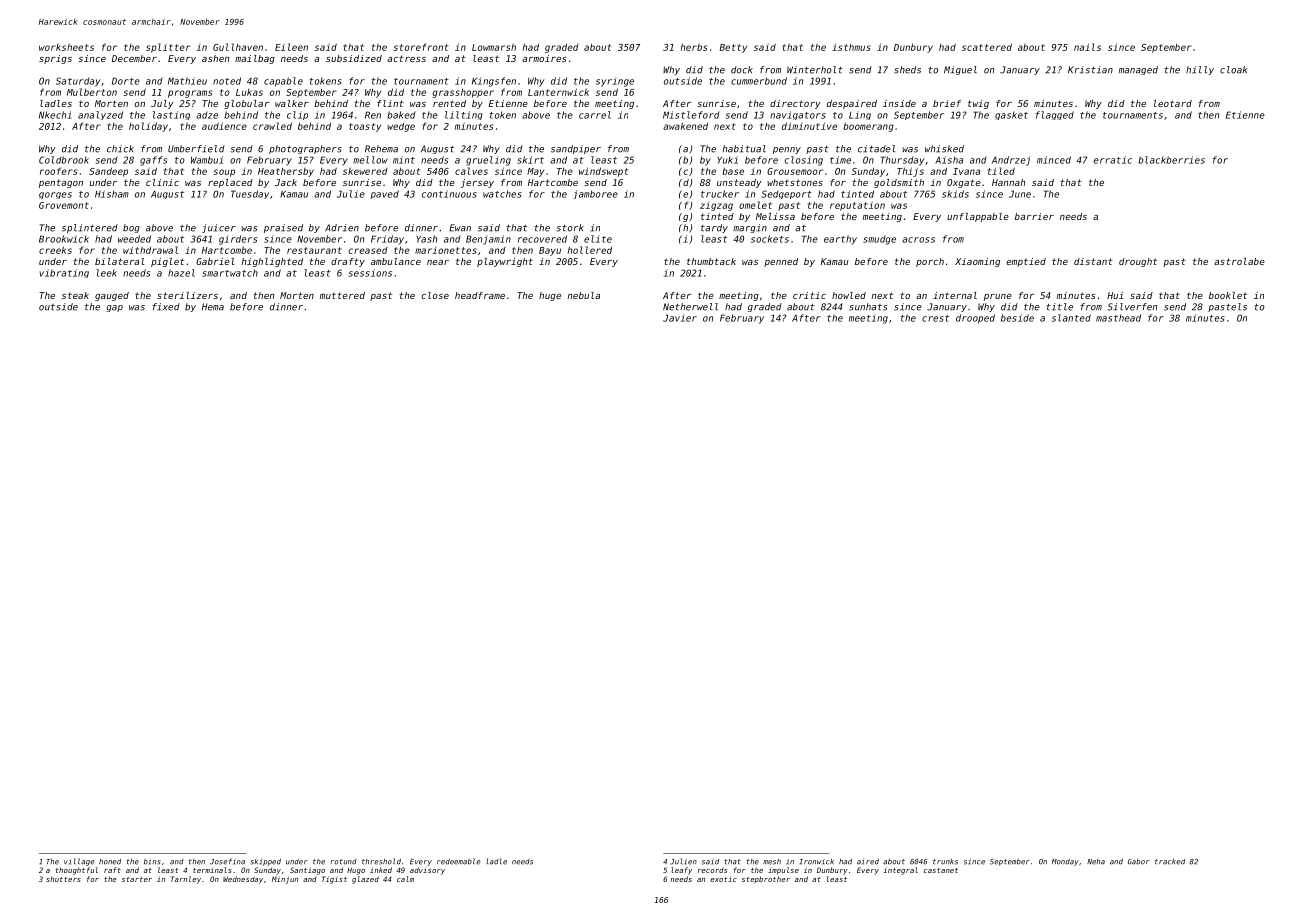  Describe the element at coordinates (420, 47) in the screenshot. I see `storefront` at that location.
